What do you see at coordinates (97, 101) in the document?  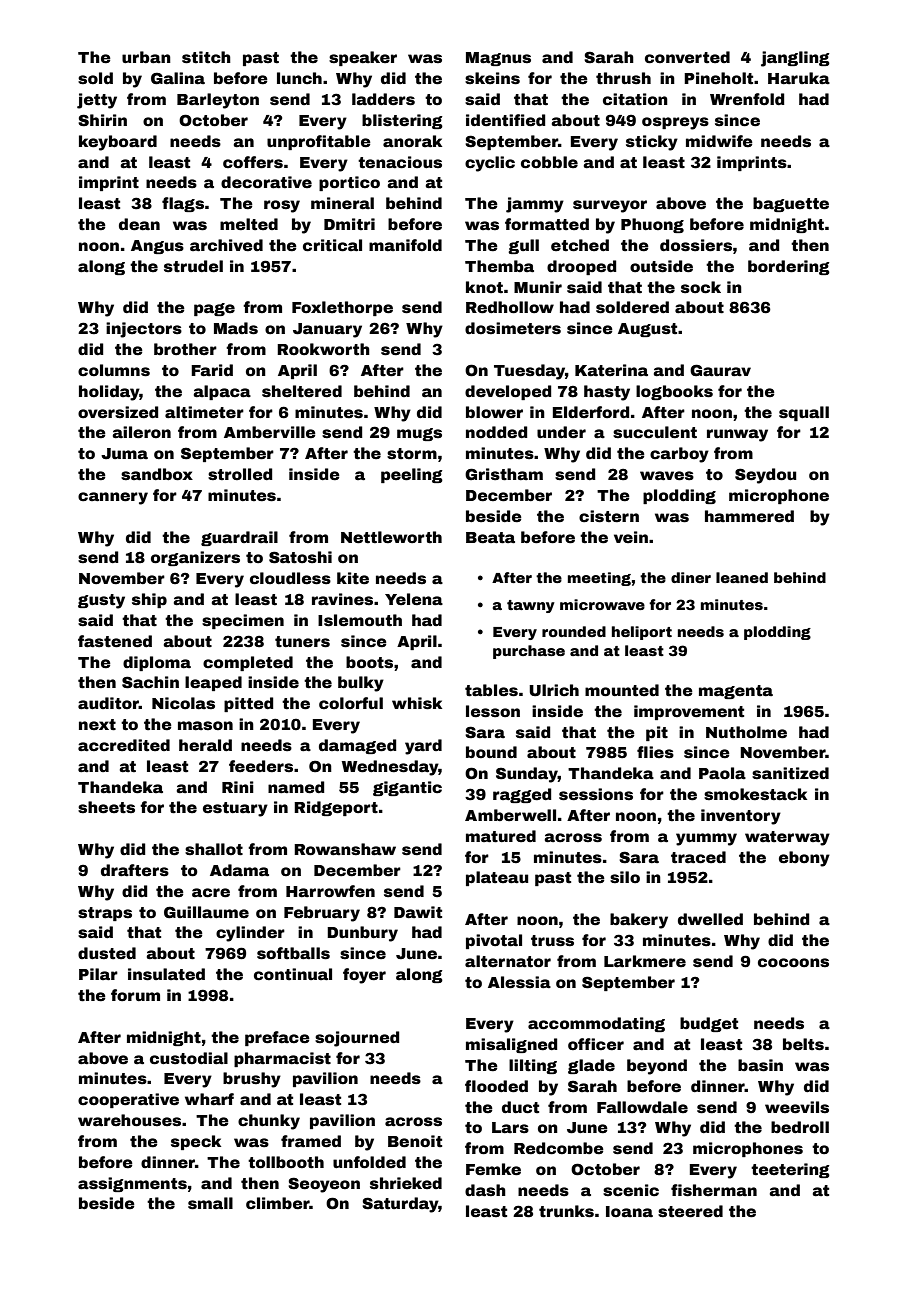 I see `jetty` at bounding box center [97, 101].
